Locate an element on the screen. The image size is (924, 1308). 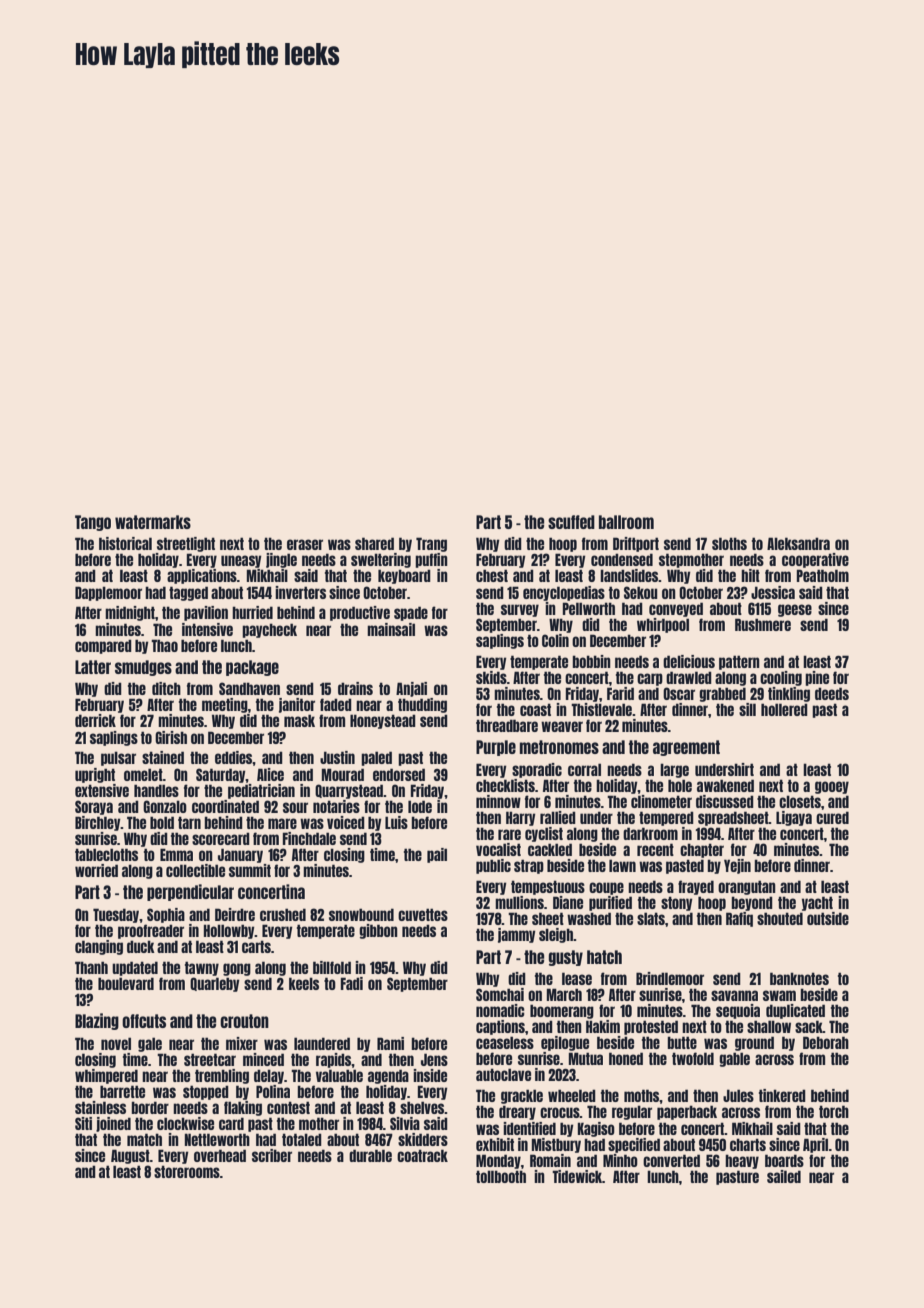
hilt is located at coordinates (750, 575).
